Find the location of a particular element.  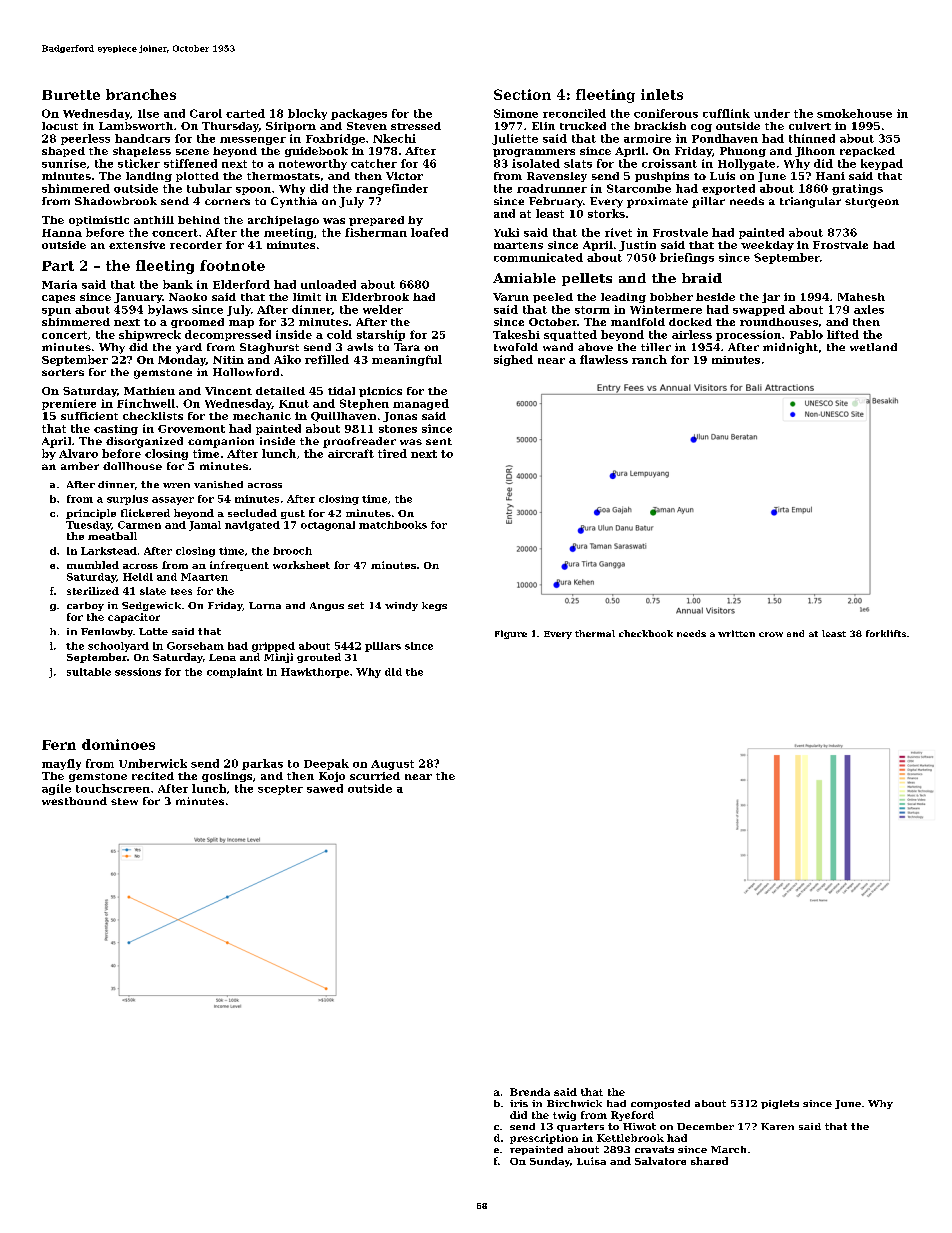

premiere is located at coordinates (69, 404).
